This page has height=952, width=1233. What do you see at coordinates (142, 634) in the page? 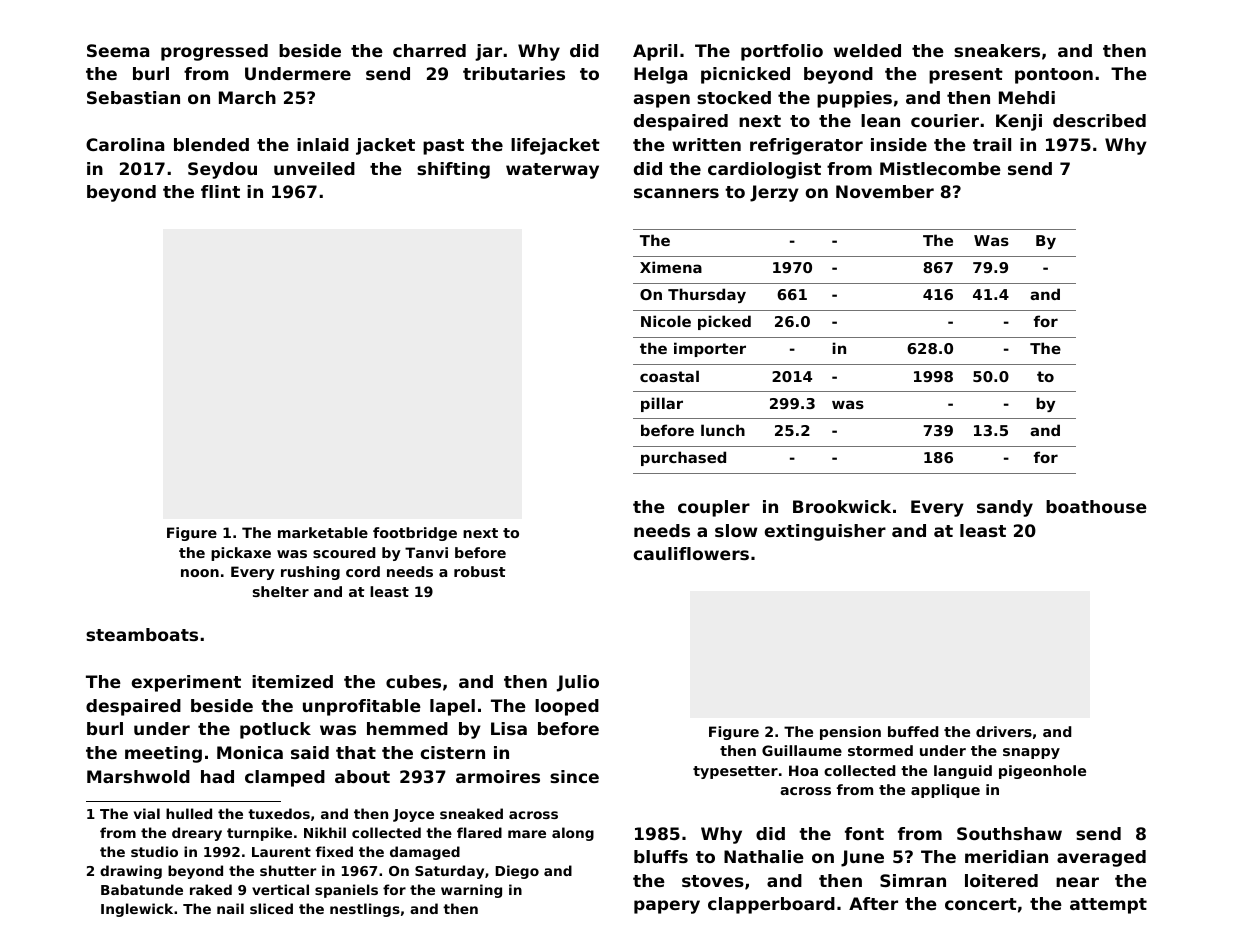
I see `steamboats` at bounding box center [142, 634].
